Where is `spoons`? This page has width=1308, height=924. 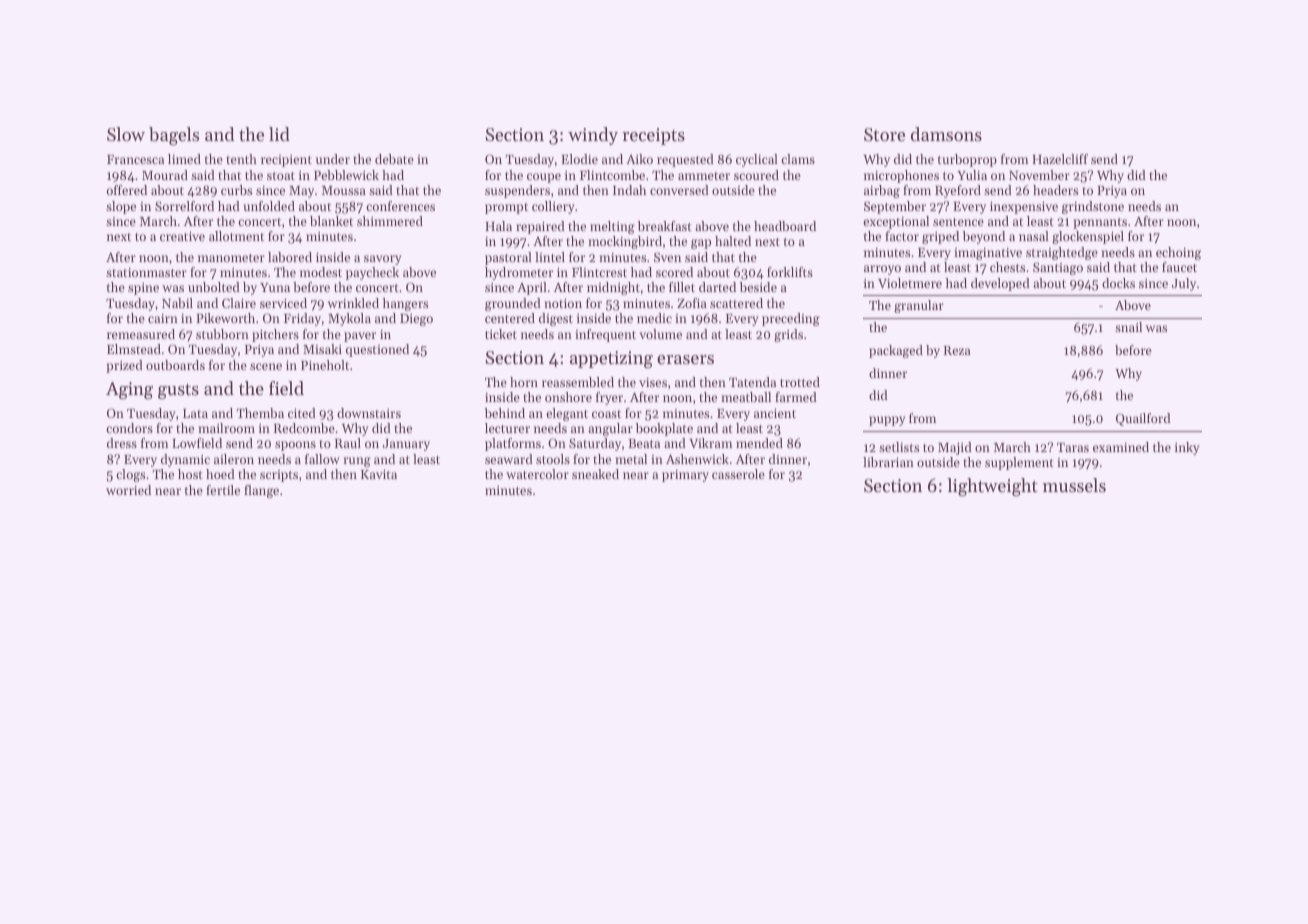
spoons is located at coordinates (295, 446).
